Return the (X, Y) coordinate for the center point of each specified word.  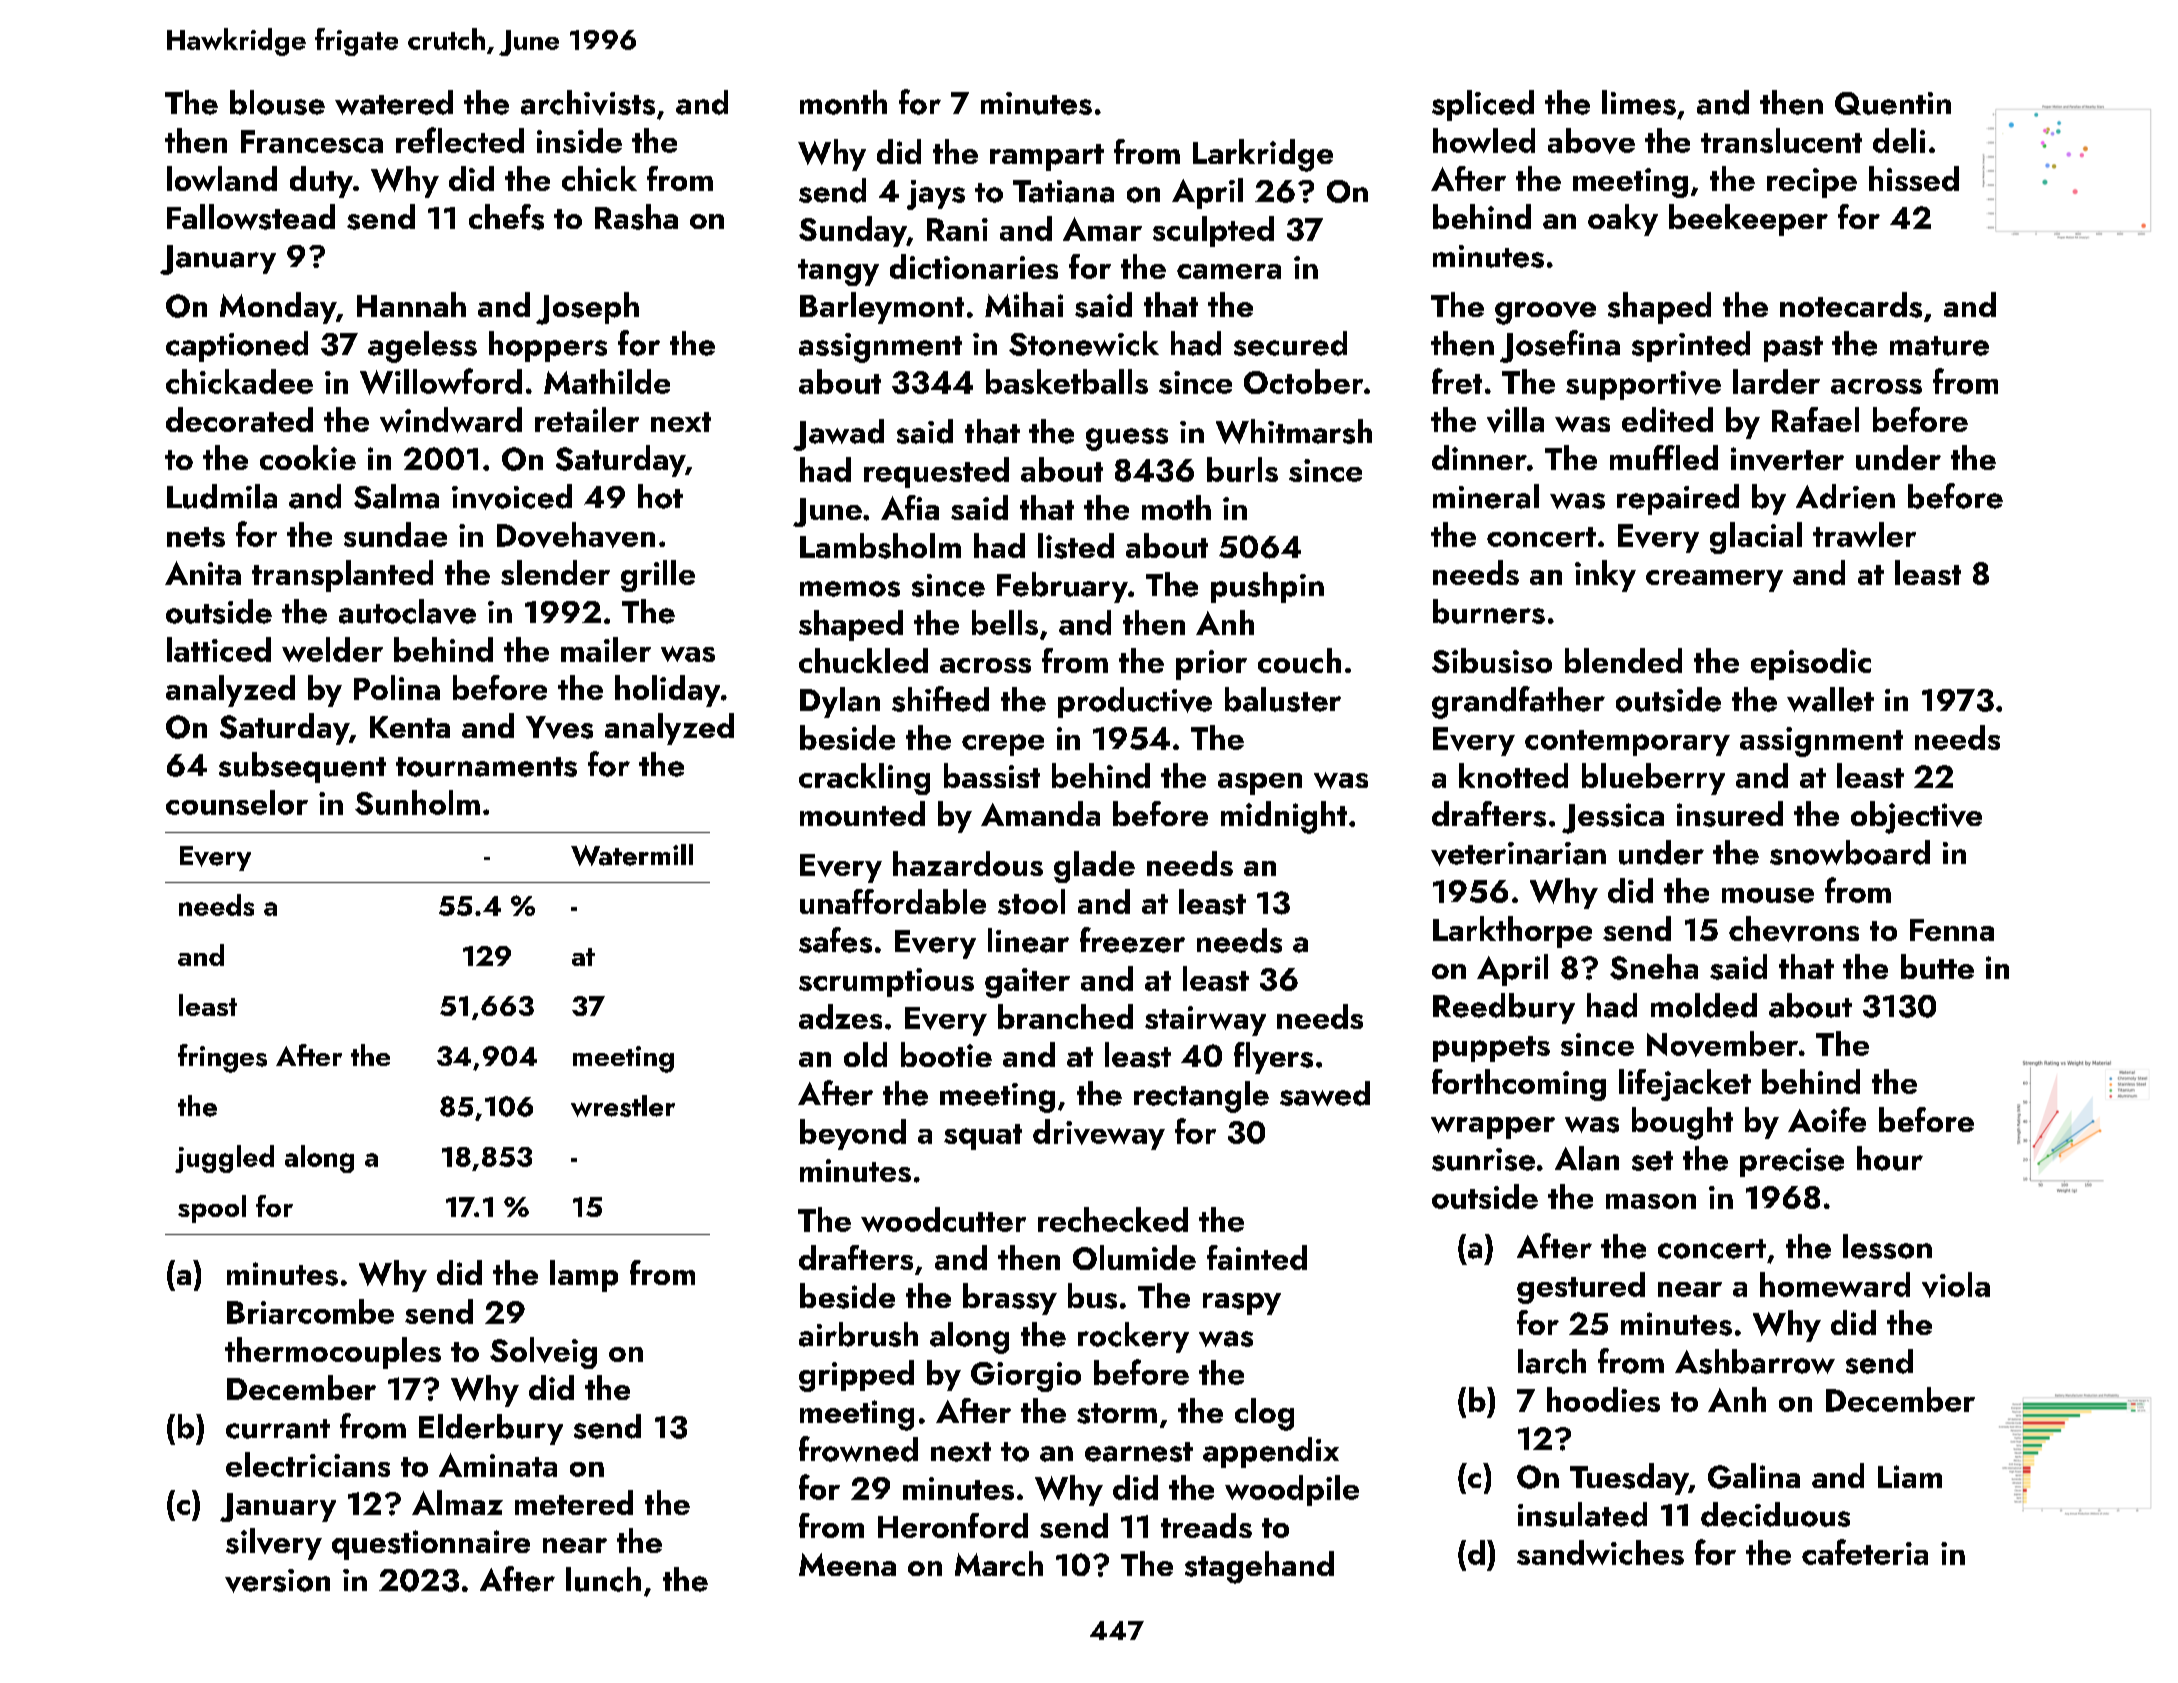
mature (1939, 346)
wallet (1830, 699)
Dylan (840, 702)
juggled (224, 1159)
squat (983, 1137)
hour (1890, 1158)
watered (394, 102)
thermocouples (333, 1353)
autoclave (407, 611)
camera (1229, 271)
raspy (1242, 1304)
